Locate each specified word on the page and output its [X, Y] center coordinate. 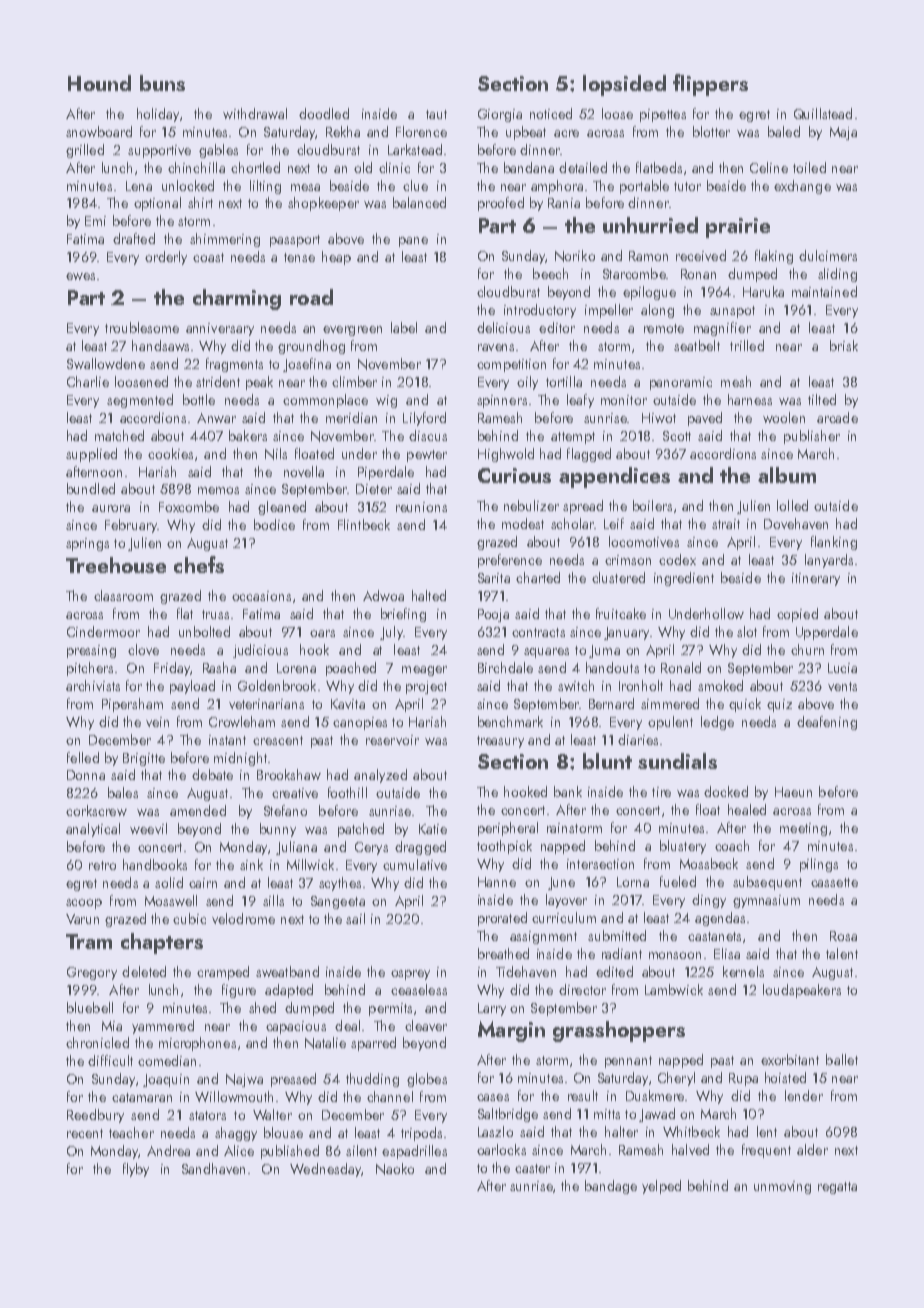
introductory [540, 311]
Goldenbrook [277, 685]
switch [576, 685]
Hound [99, 83]
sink [251, 864]
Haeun [793, 792]
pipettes [663, 115]
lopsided [624, 85]
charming [237, 299]
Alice [239, 1150]
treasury [500, 742]
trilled [747, 345]
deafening [827, 723]
